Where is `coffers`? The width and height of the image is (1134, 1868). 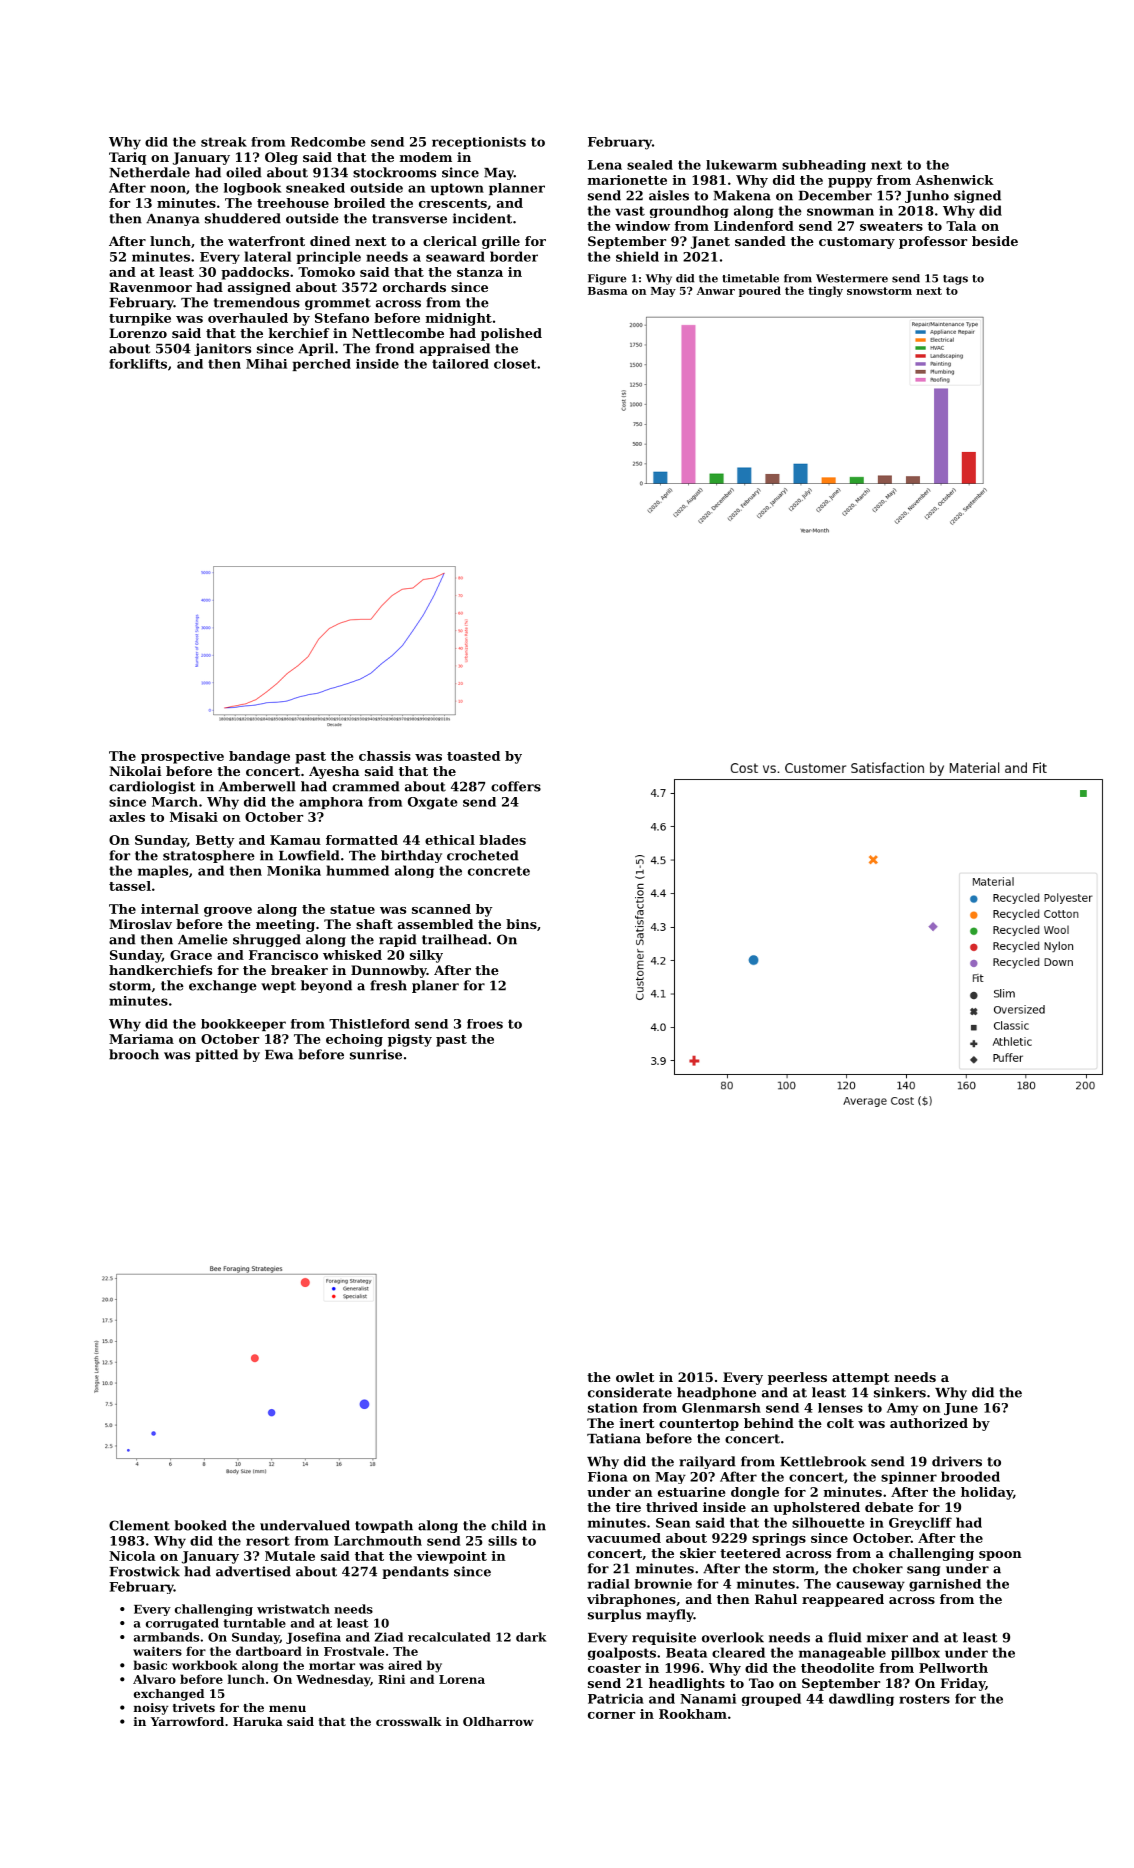
coffers is located at coordinates (516, 786).
